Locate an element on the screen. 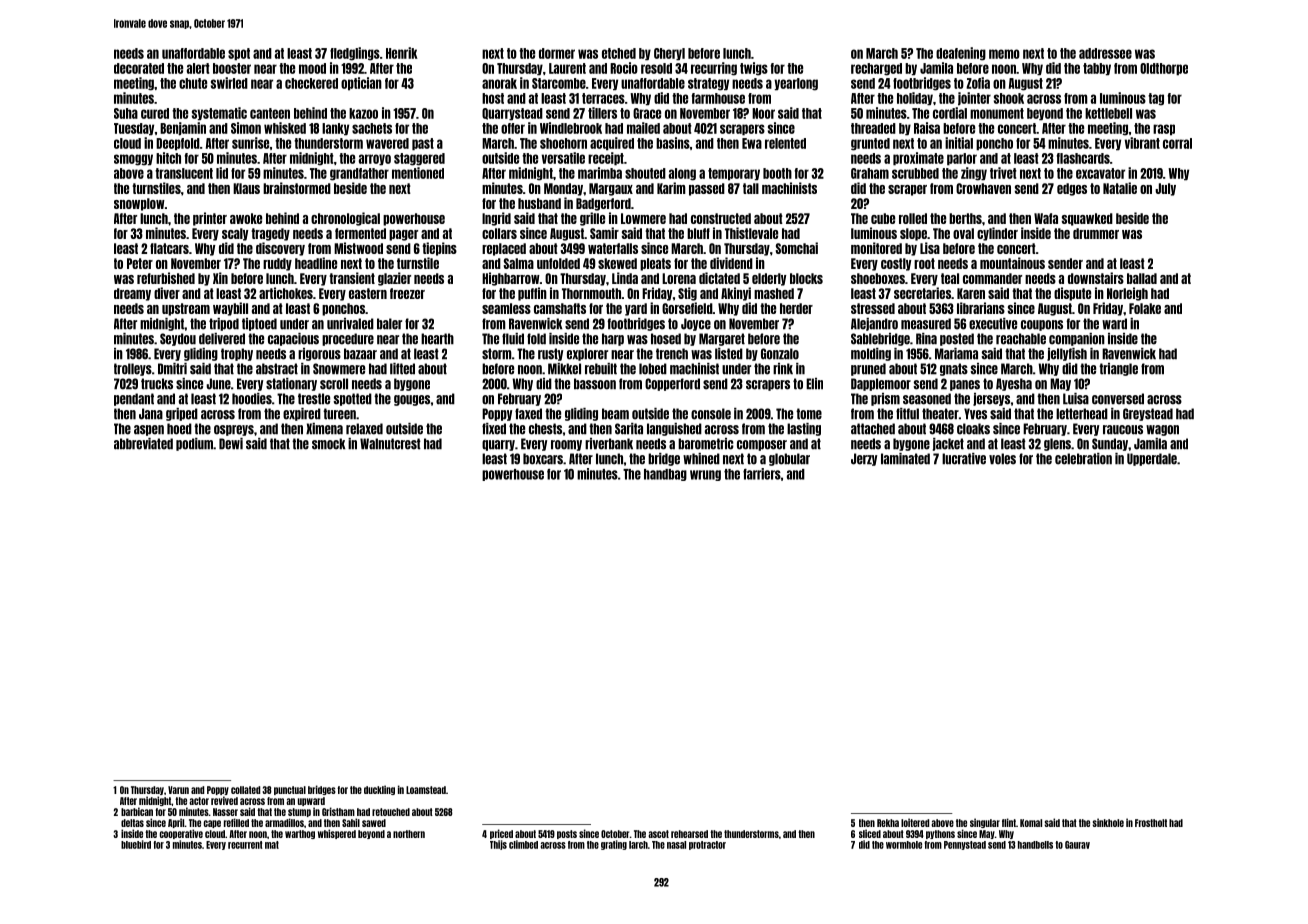 The image size is (1308, 924). shoeboxes is located at coordinates (878, 278).
